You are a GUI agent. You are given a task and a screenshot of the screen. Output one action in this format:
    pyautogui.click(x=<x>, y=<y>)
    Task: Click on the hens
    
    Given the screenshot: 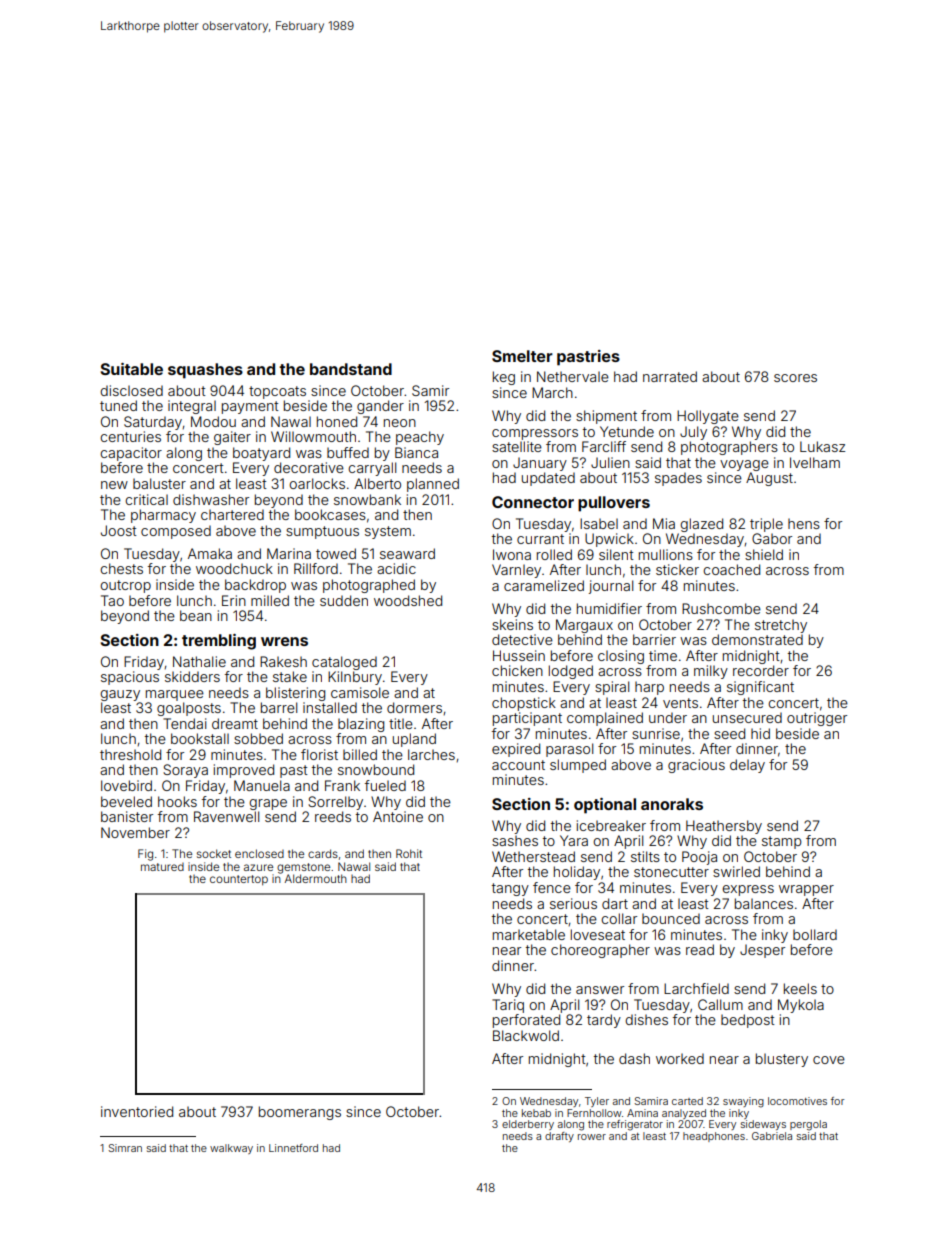 What is the action you would take?
    pyautogui.click(x=804, y=523)
